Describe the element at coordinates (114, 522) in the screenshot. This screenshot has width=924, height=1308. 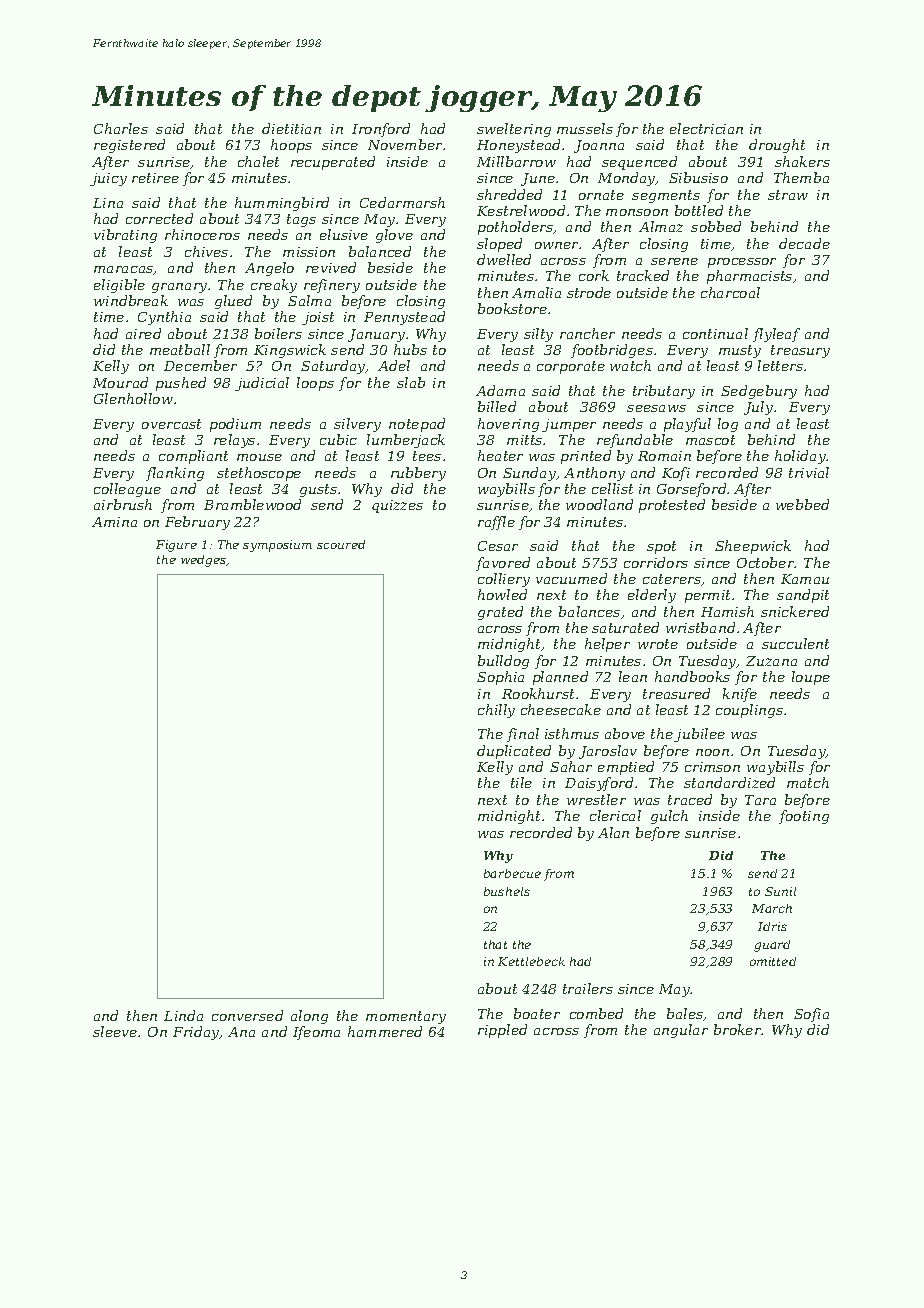
I see `Amina` at that location.
